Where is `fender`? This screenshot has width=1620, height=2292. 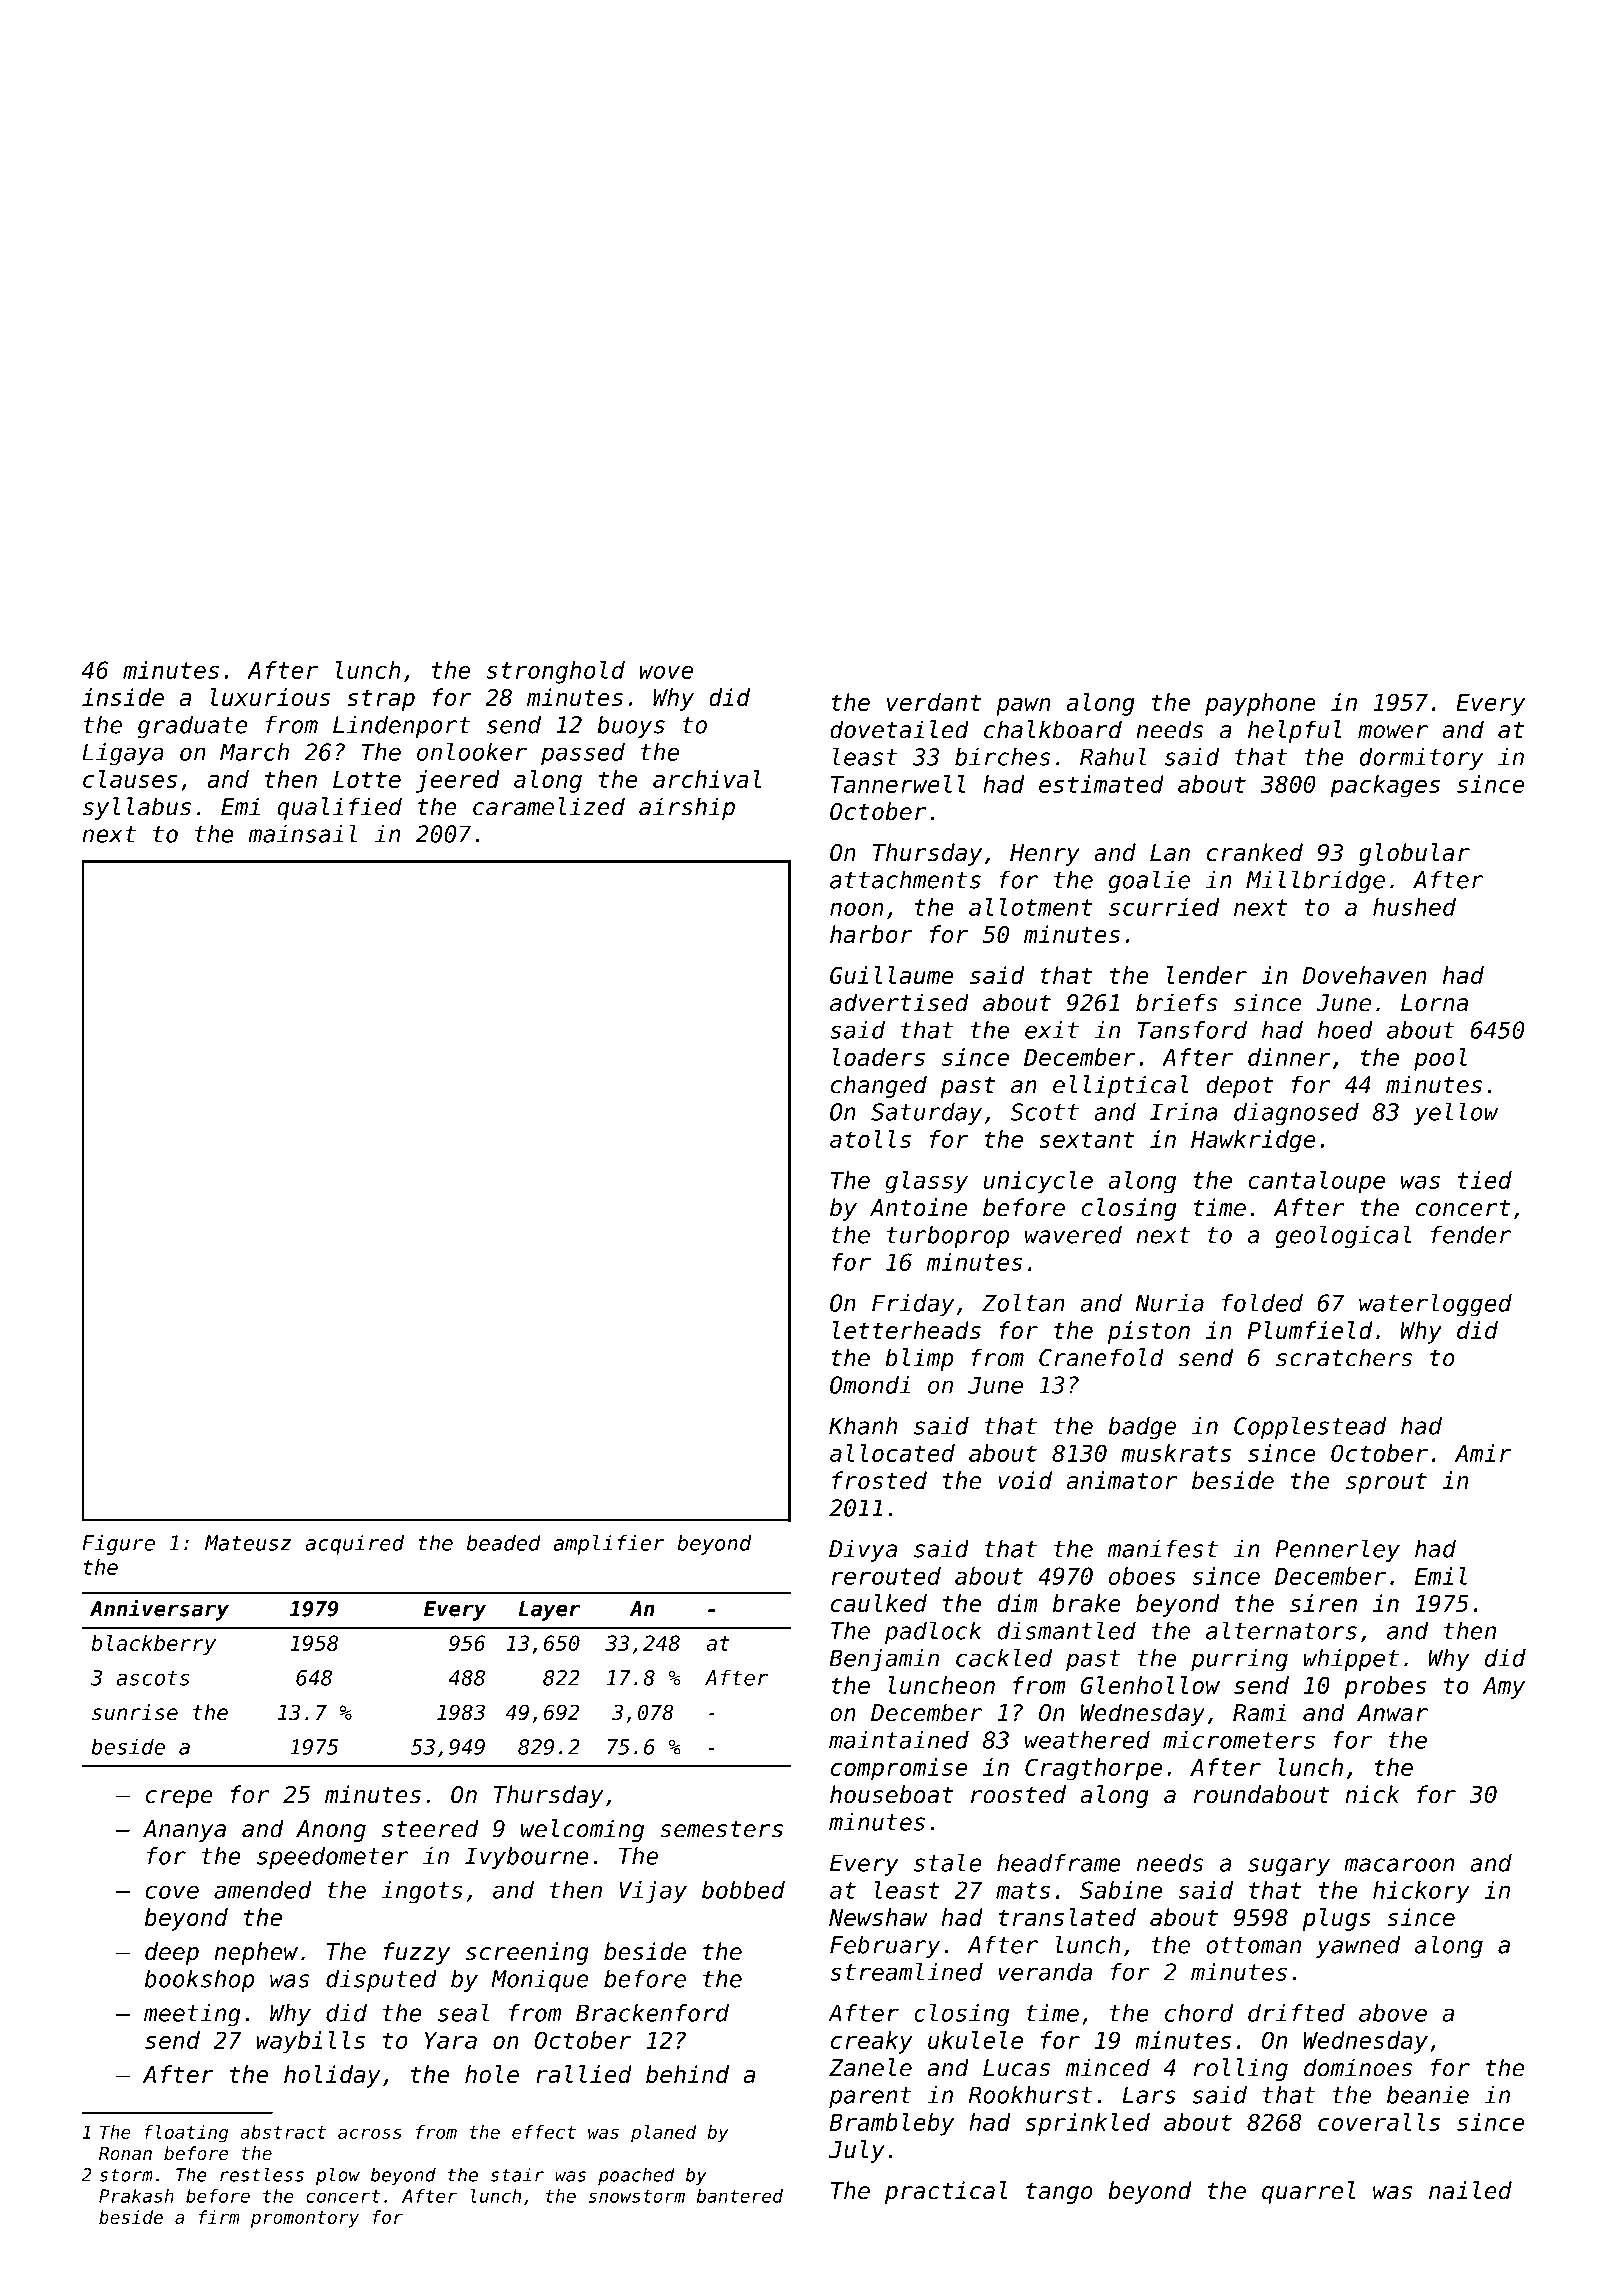
fender is located at coordinates (1471, 1234).
